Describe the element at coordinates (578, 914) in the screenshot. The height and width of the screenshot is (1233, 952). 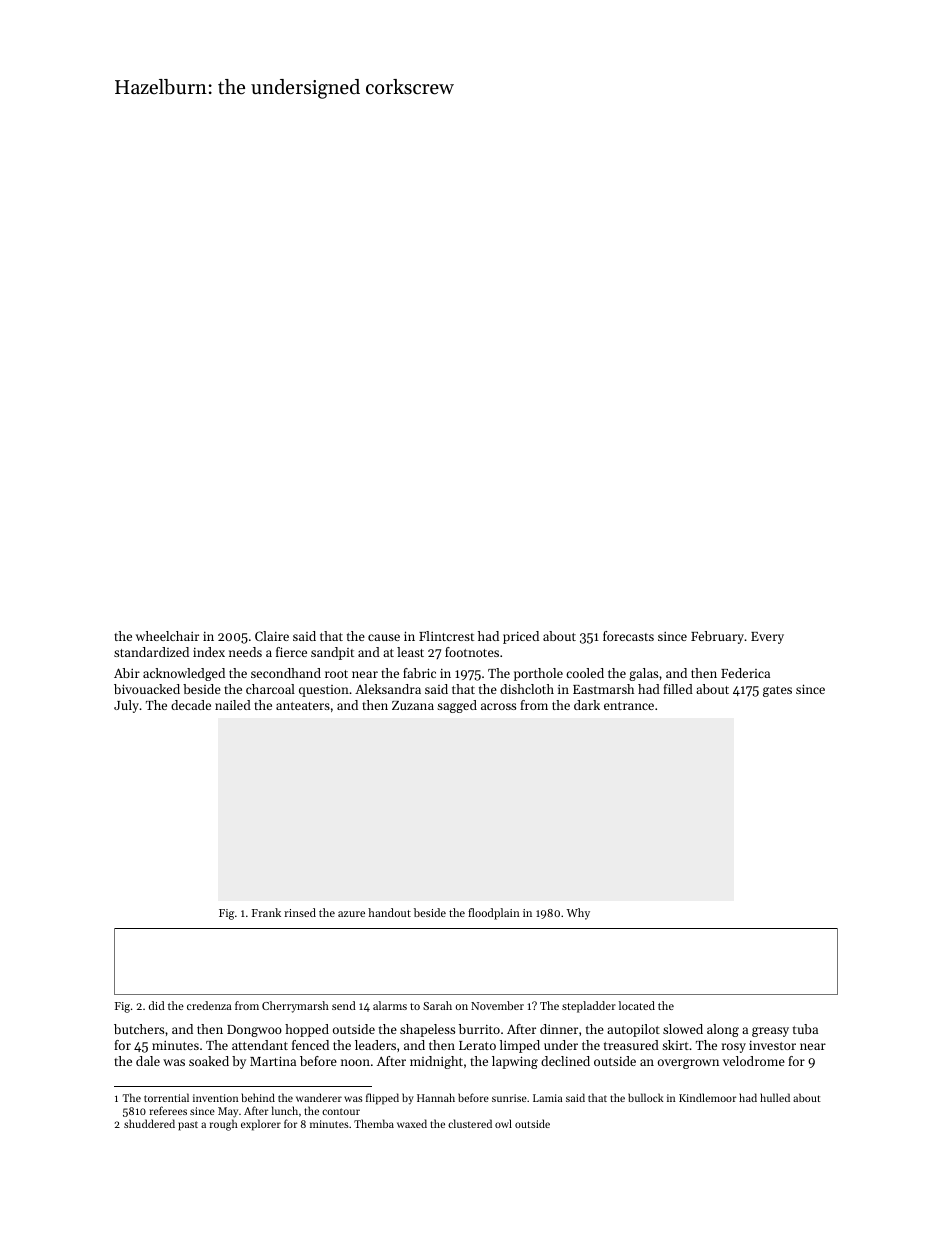
I see `Why` at that location.
